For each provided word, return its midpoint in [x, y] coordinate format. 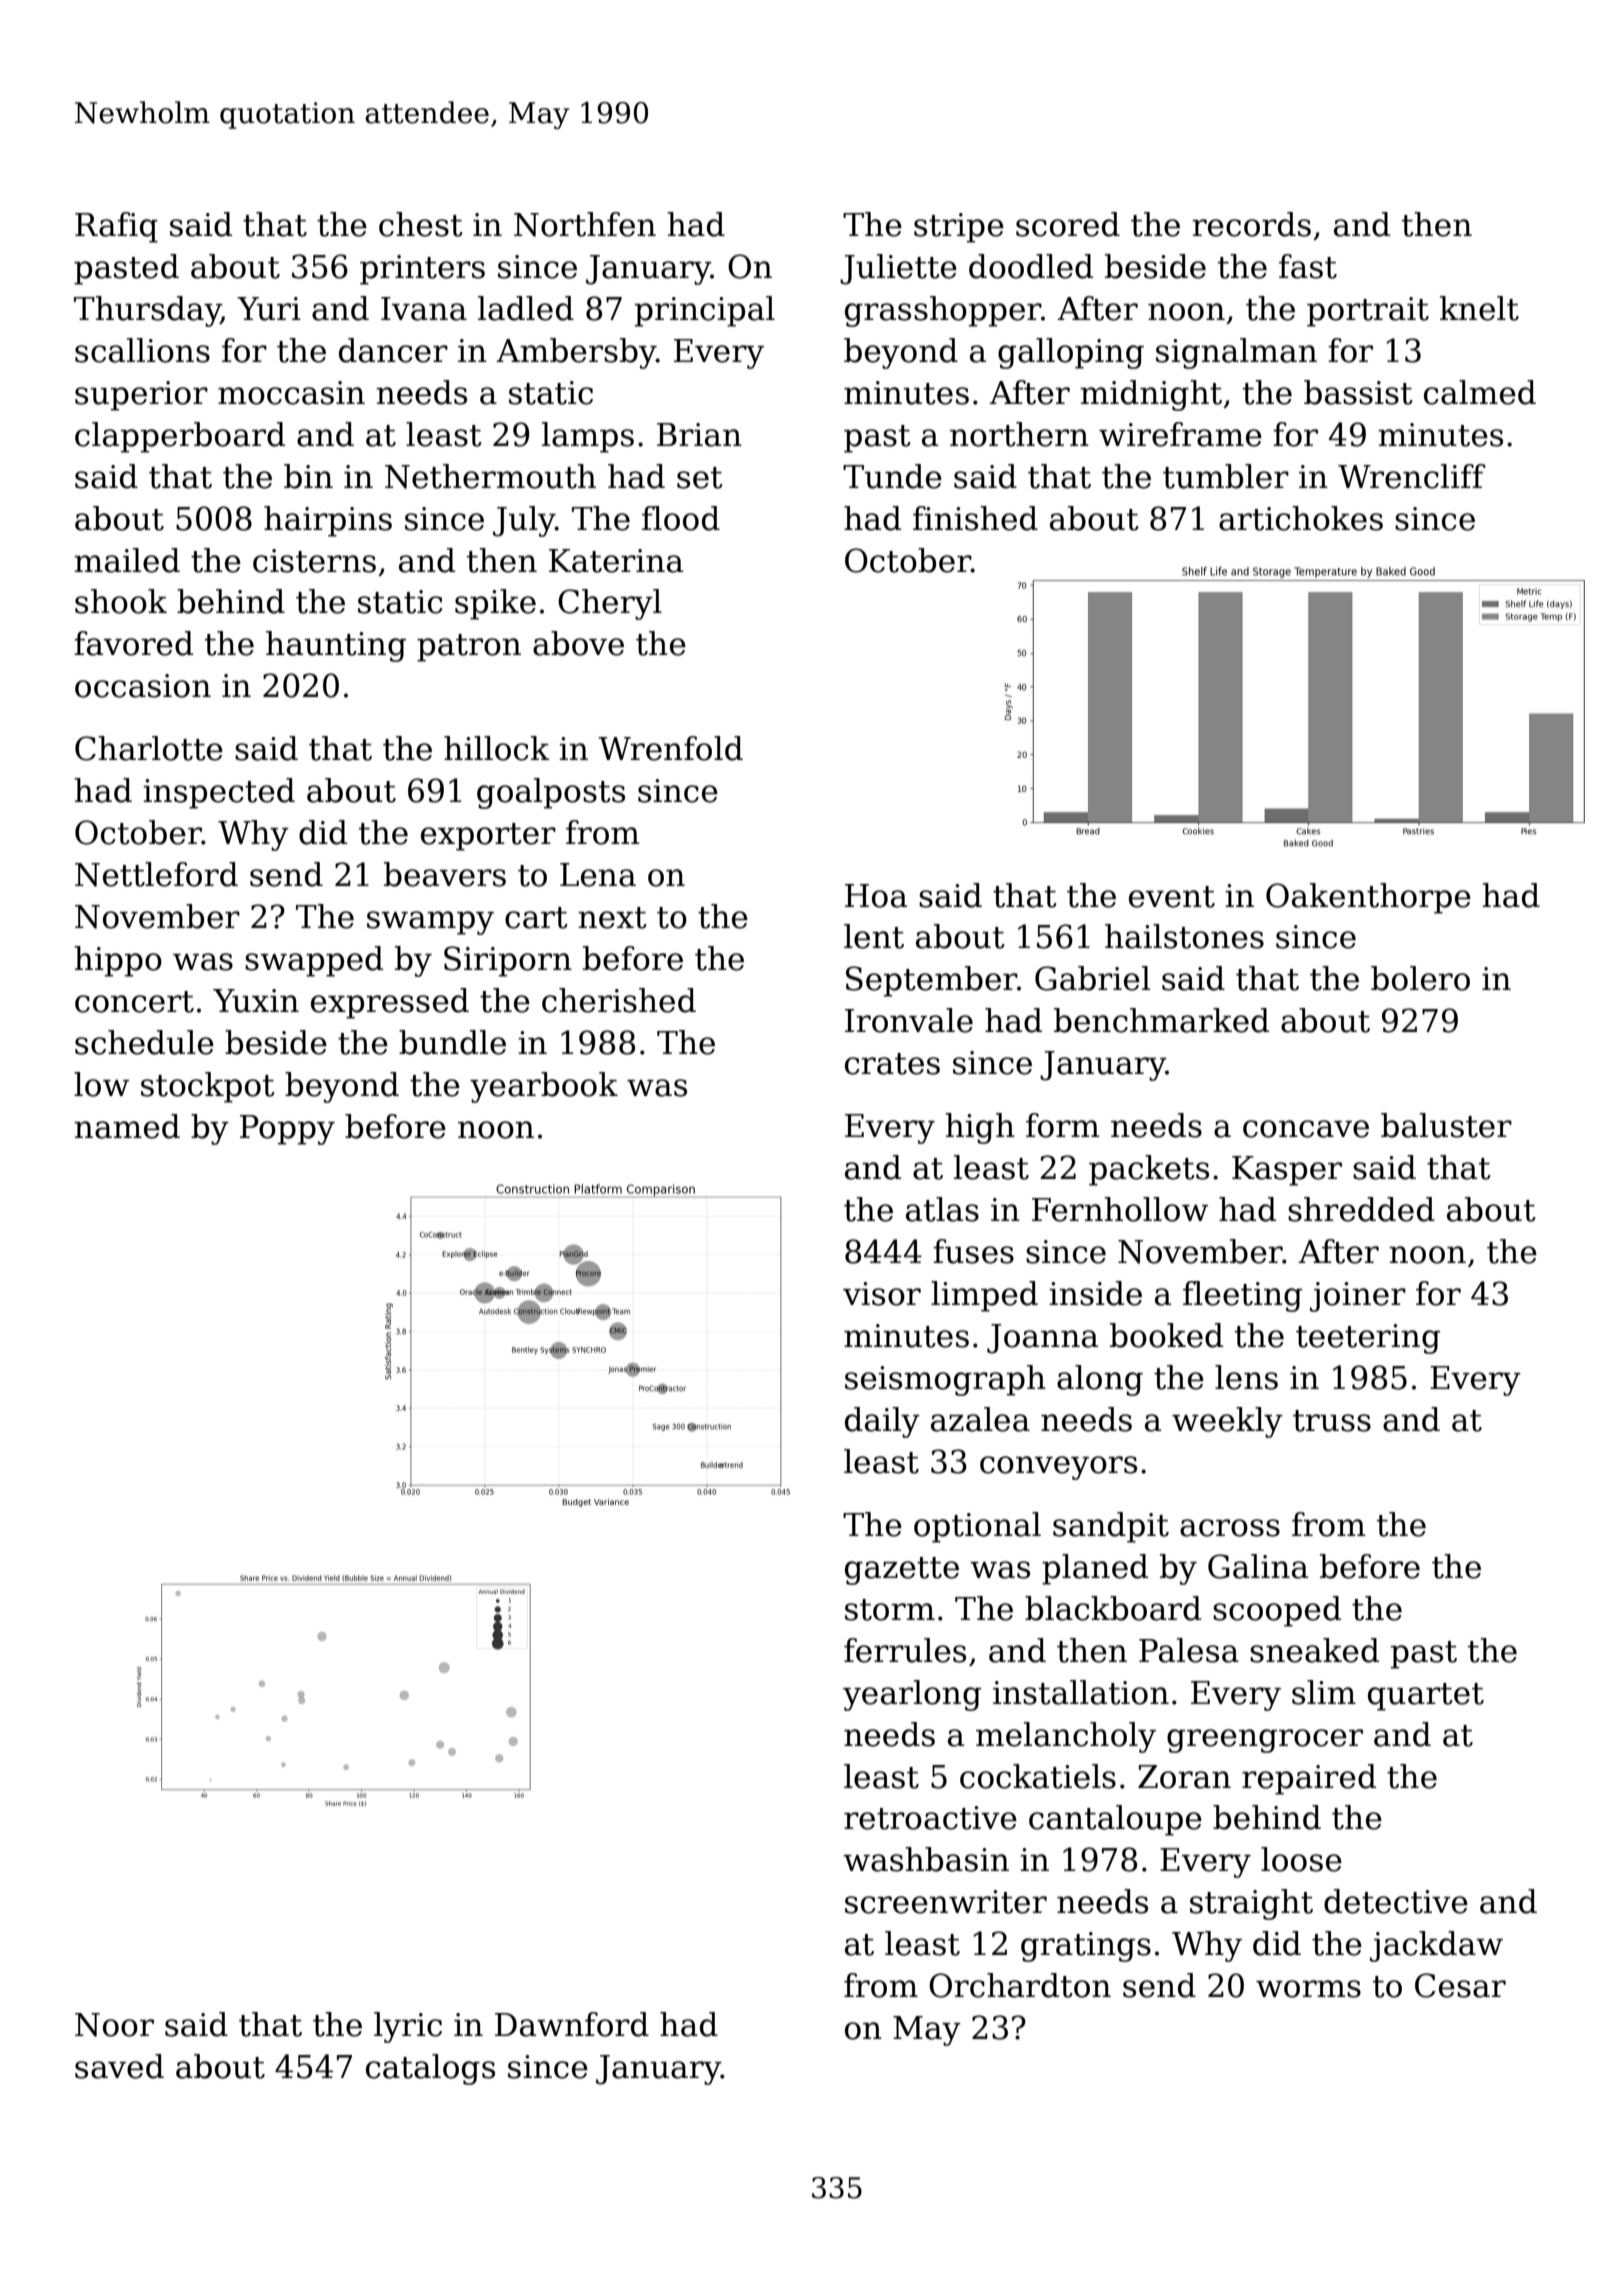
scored [1068, 224]
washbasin [926, 1859]
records [1251, 224]
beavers [445, 874]
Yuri [269, 309]
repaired [1309, 1779]
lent [874, 936]
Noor [114, 2025]
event [1172, 897]
